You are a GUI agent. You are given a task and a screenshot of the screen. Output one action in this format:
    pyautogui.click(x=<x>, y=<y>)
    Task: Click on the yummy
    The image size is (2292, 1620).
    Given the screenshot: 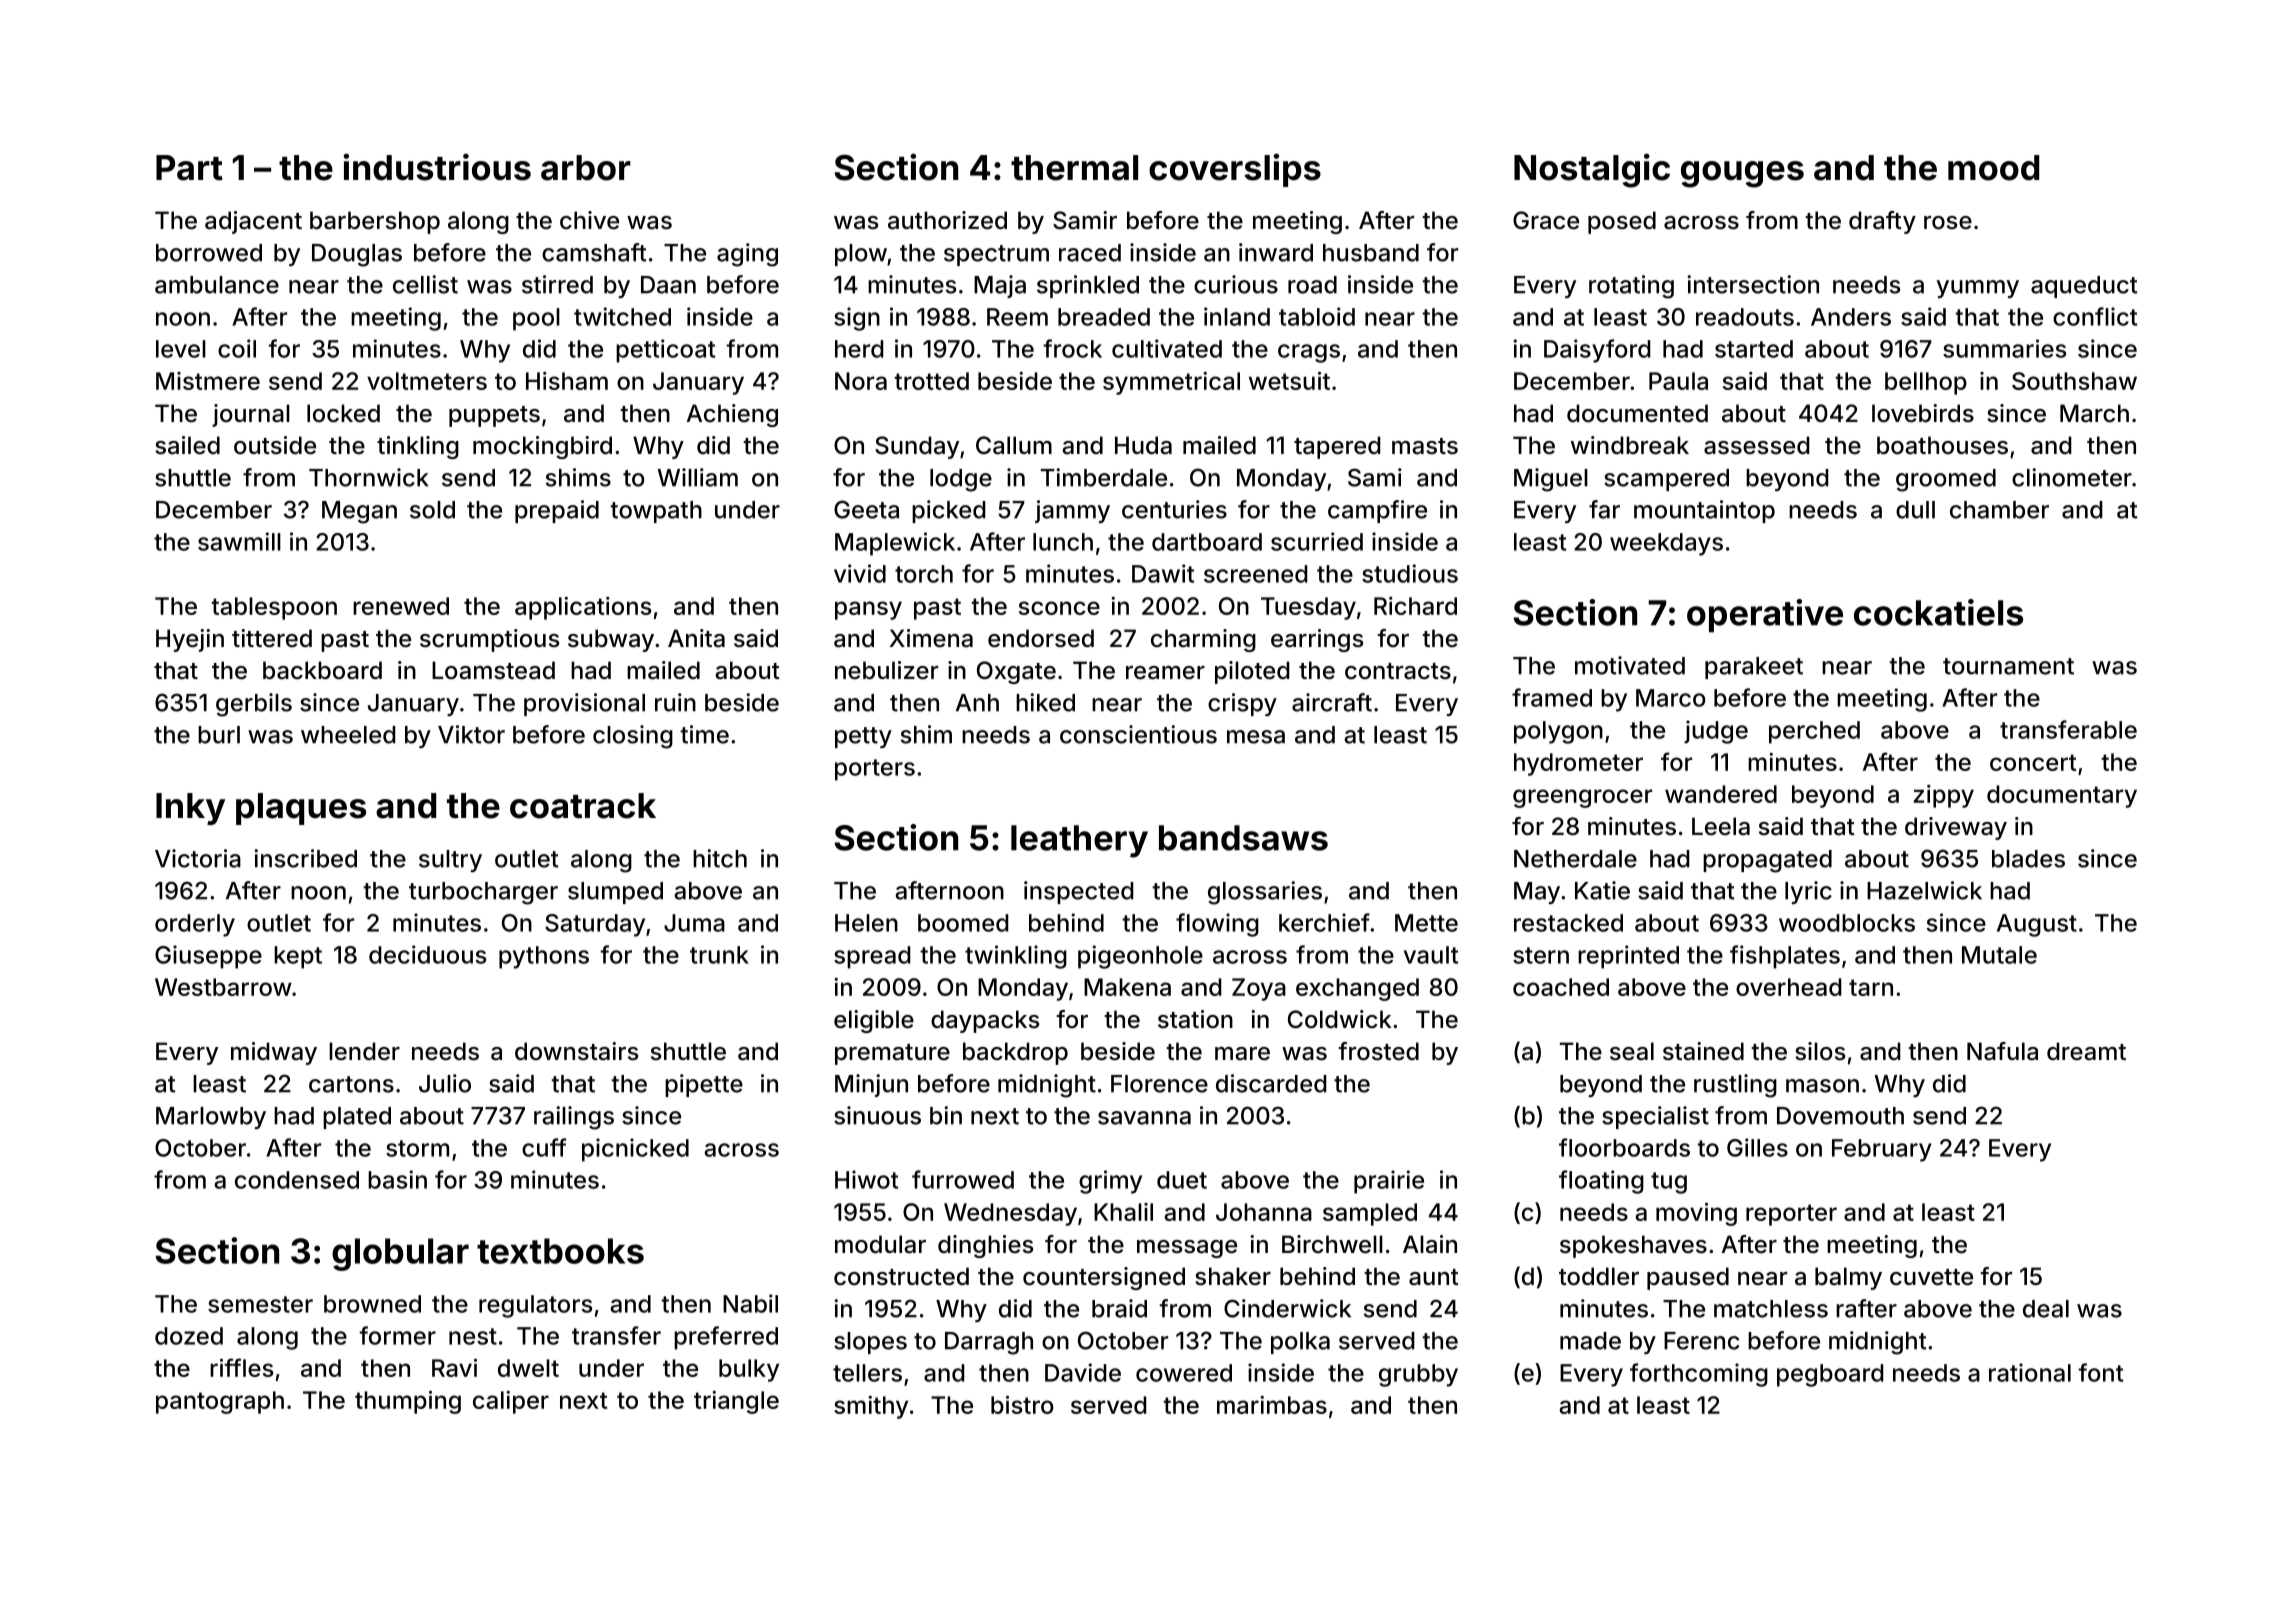 What is the action you would take?
    pyautogui.click(x=1978, y=289)
